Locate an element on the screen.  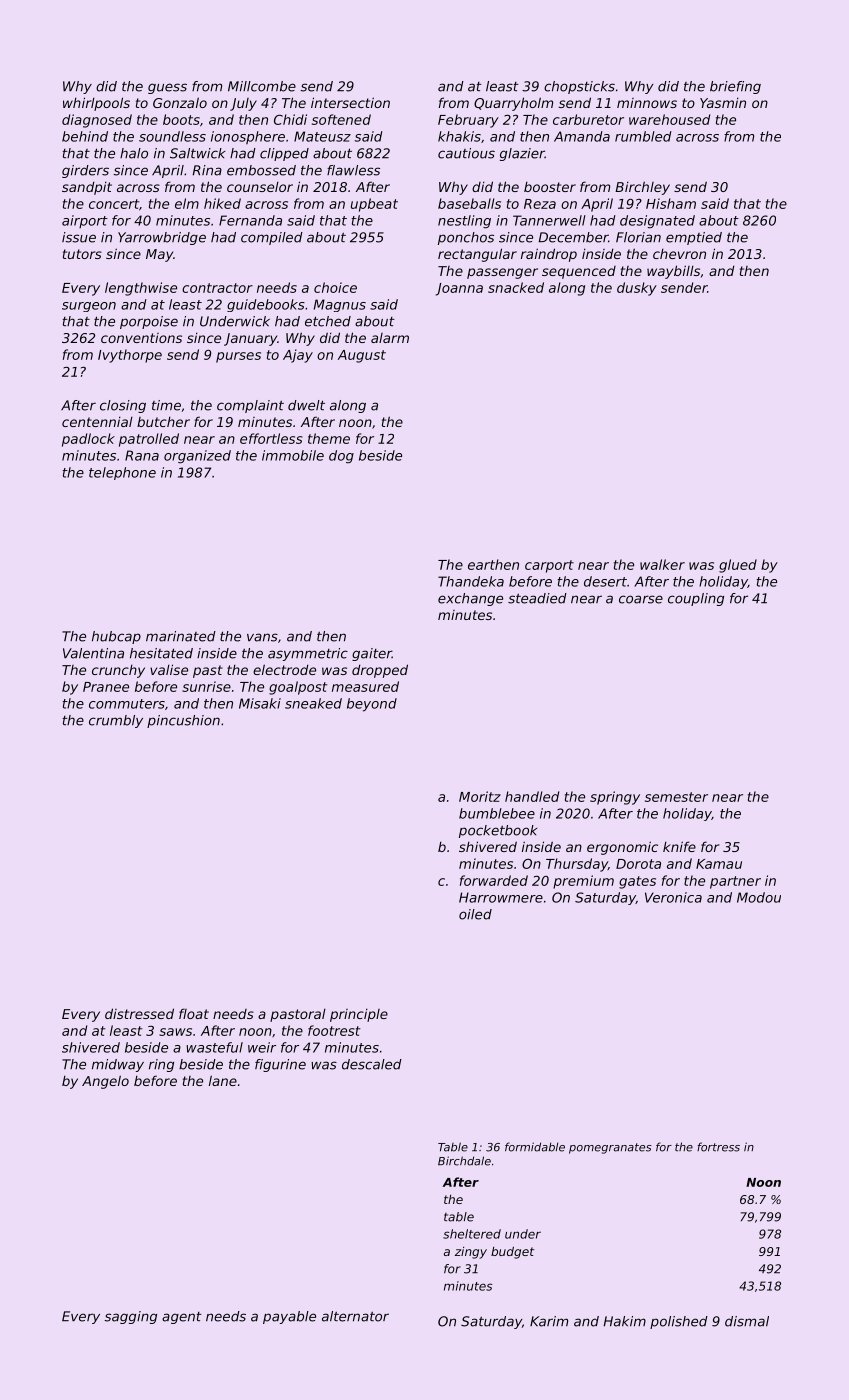
time is located at coordinates (166, 405).
